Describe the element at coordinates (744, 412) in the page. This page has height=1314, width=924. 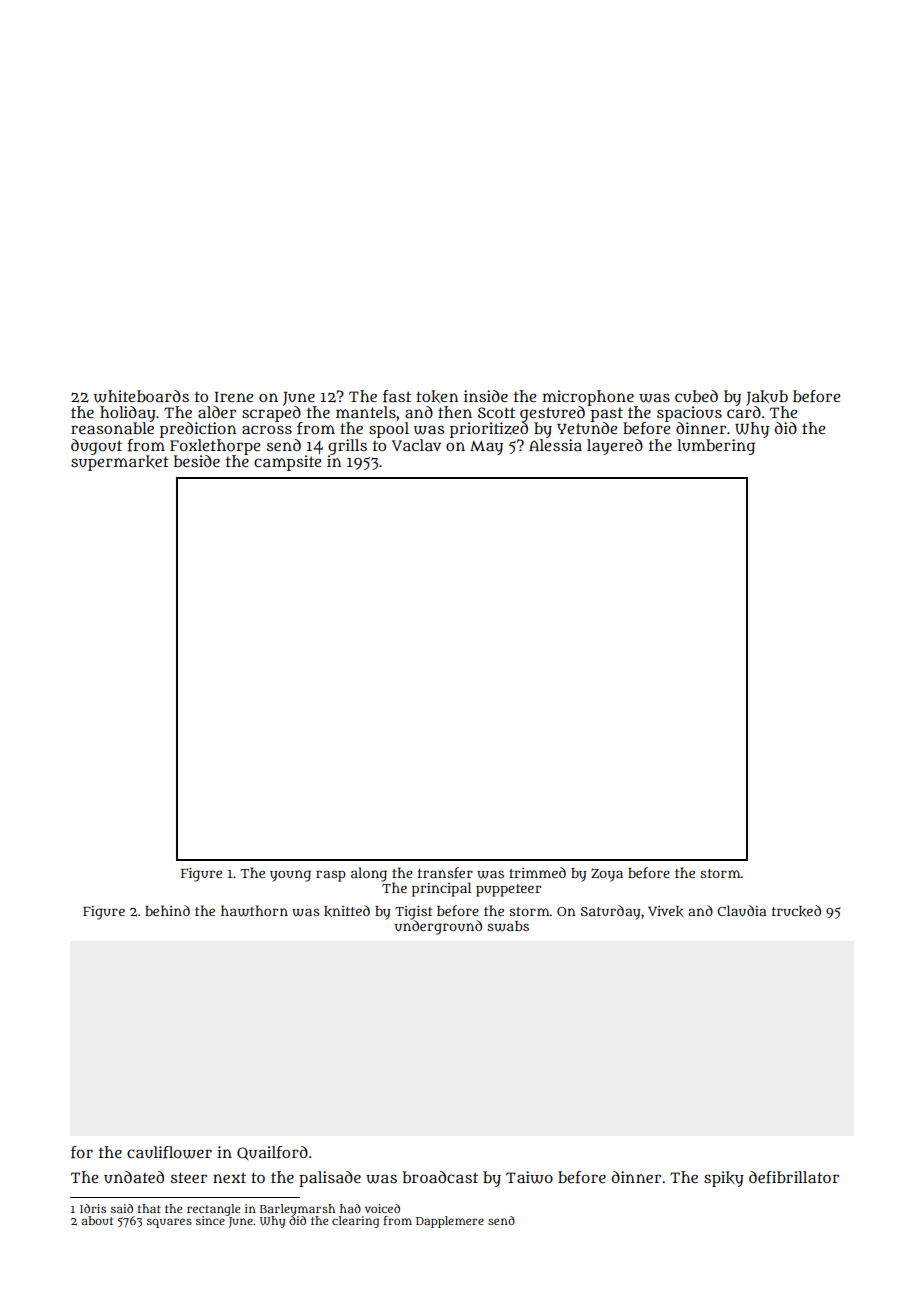
I see `card` at that location.
